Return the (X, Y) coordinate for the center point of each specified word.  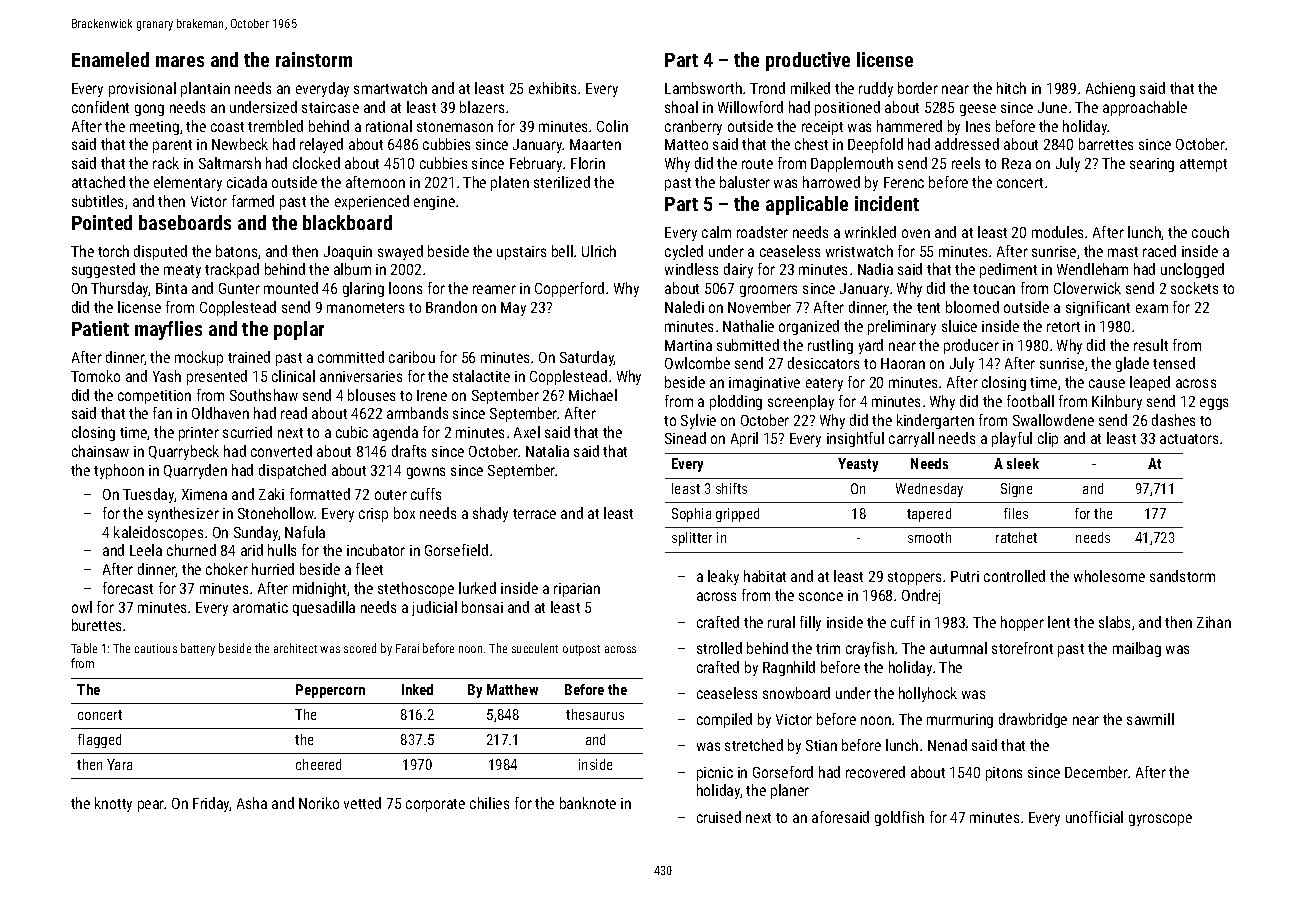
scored (360, 648)
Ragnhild (789, 668)
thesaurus (595, 714)
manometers (365, 308)
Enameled (110, 59)
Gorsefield (456, 550)
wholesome (1109, 576)
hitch (1011, 88)
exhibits (552, 88)
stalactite (481, 376)
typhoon (119, 471)
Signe (1016, 490)
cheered (318, 764)
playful (1012, 439)
